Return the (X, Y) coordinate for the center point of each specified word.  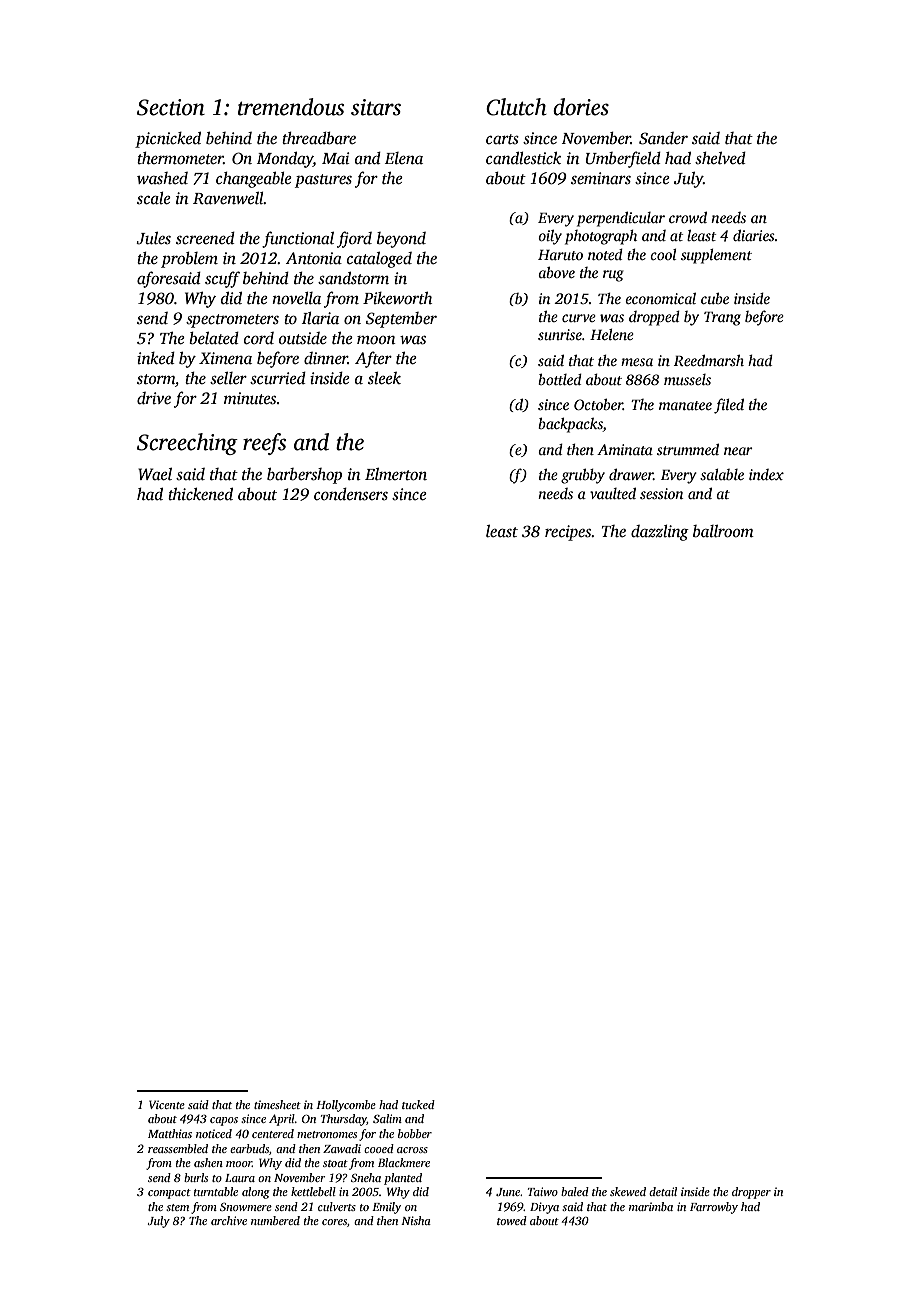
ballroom (723, 531)
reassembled (178, 1148)
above (556, 272)
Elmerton (396, 474)
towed (512, 1220)
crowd (688, 217)
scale (154, 198)
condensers (351, 494)
